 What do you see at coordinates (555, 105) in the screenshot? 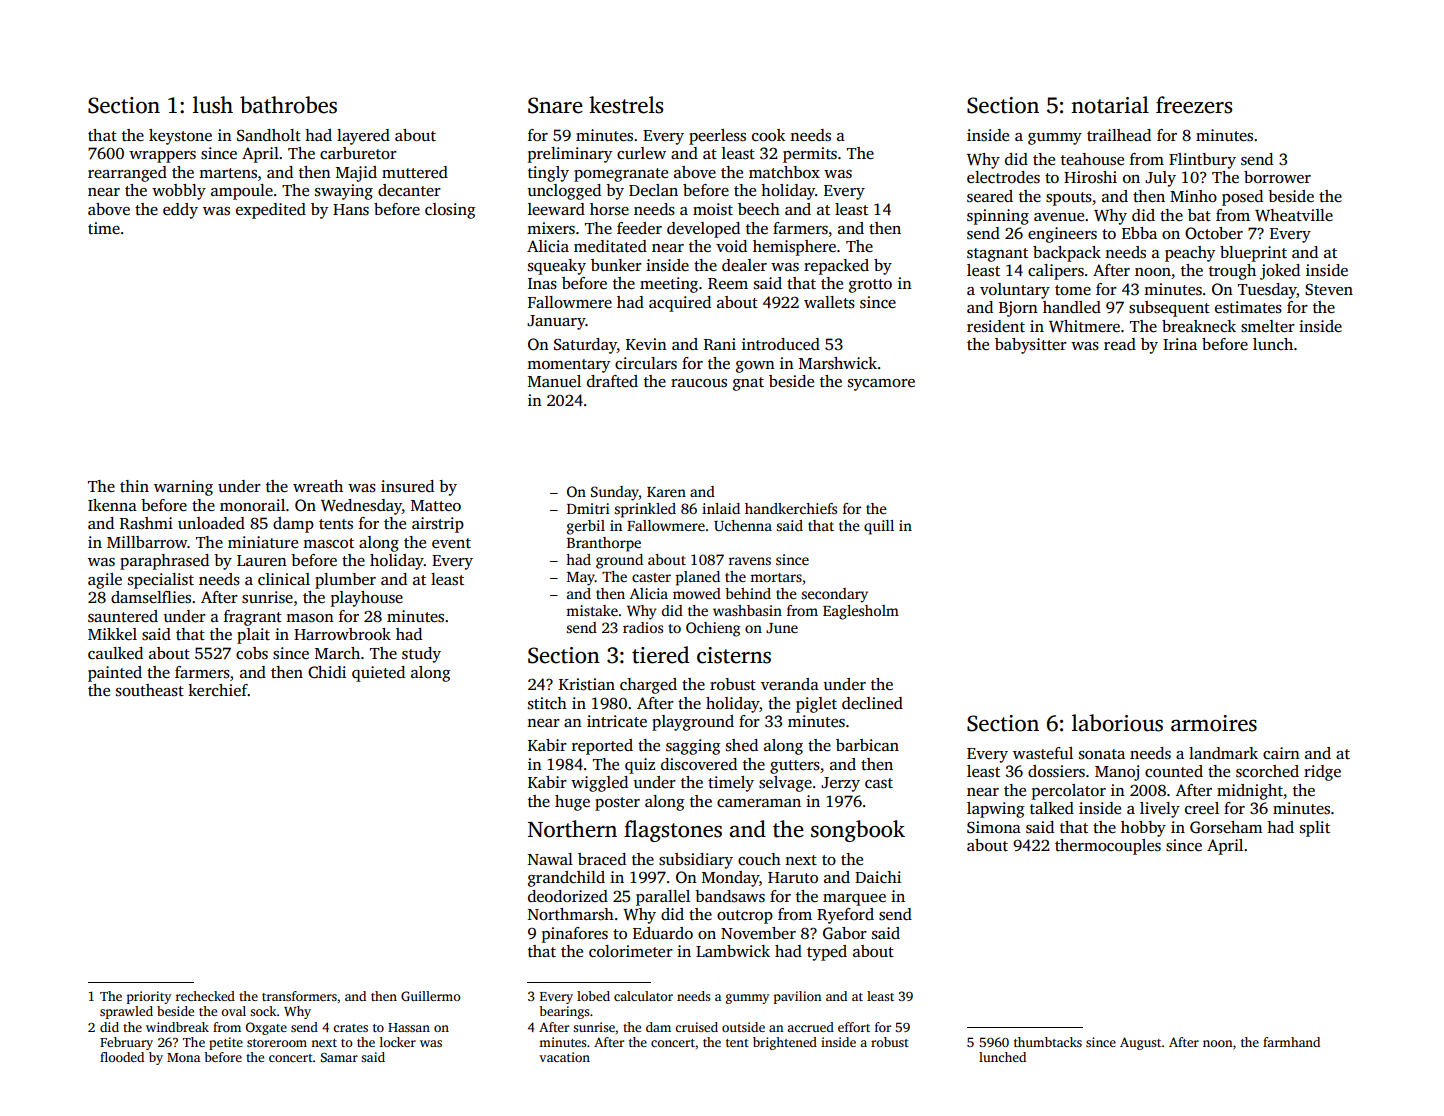
I see `Snare` at bounding box center [555, 105].
